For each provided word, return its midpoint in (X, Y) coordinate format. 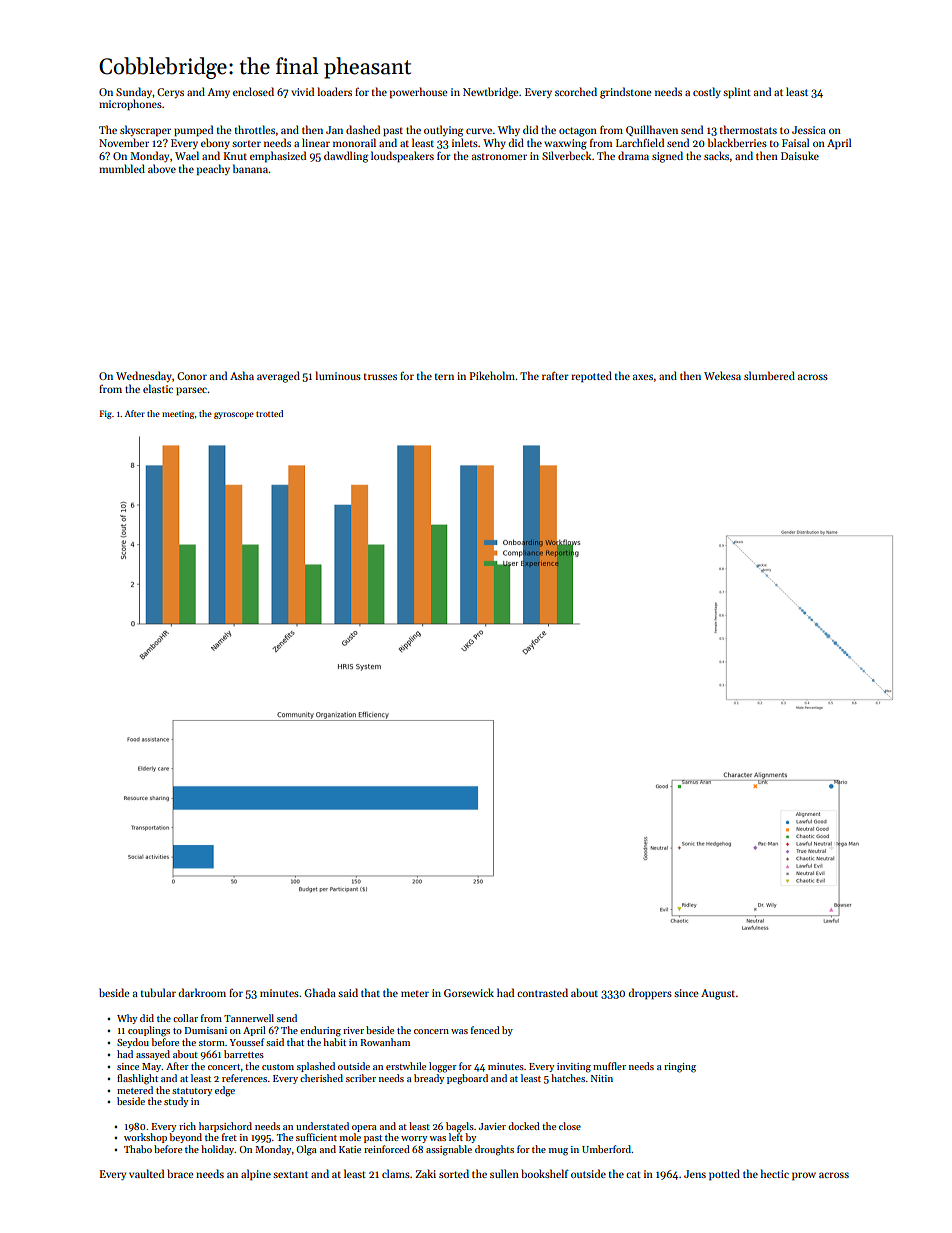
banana (250, 168)
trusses (380, 376)
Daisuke (800, 155)
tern (444, 376)
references (244, 1078)
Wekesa (722, 375)
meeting (178, 415)
